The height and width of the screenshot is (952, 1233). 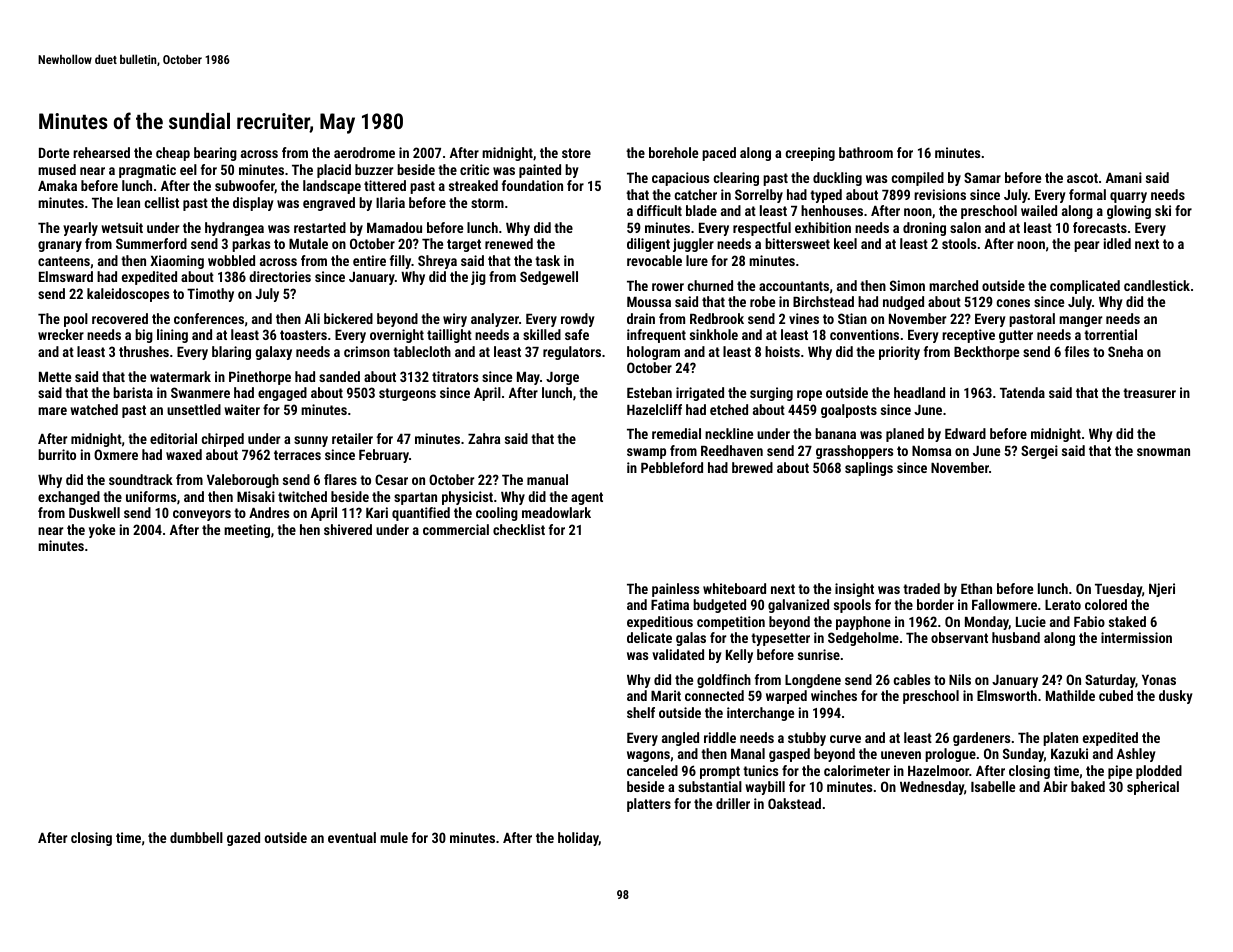 I want to click on dumbbell, so click(x=196, y=837).
